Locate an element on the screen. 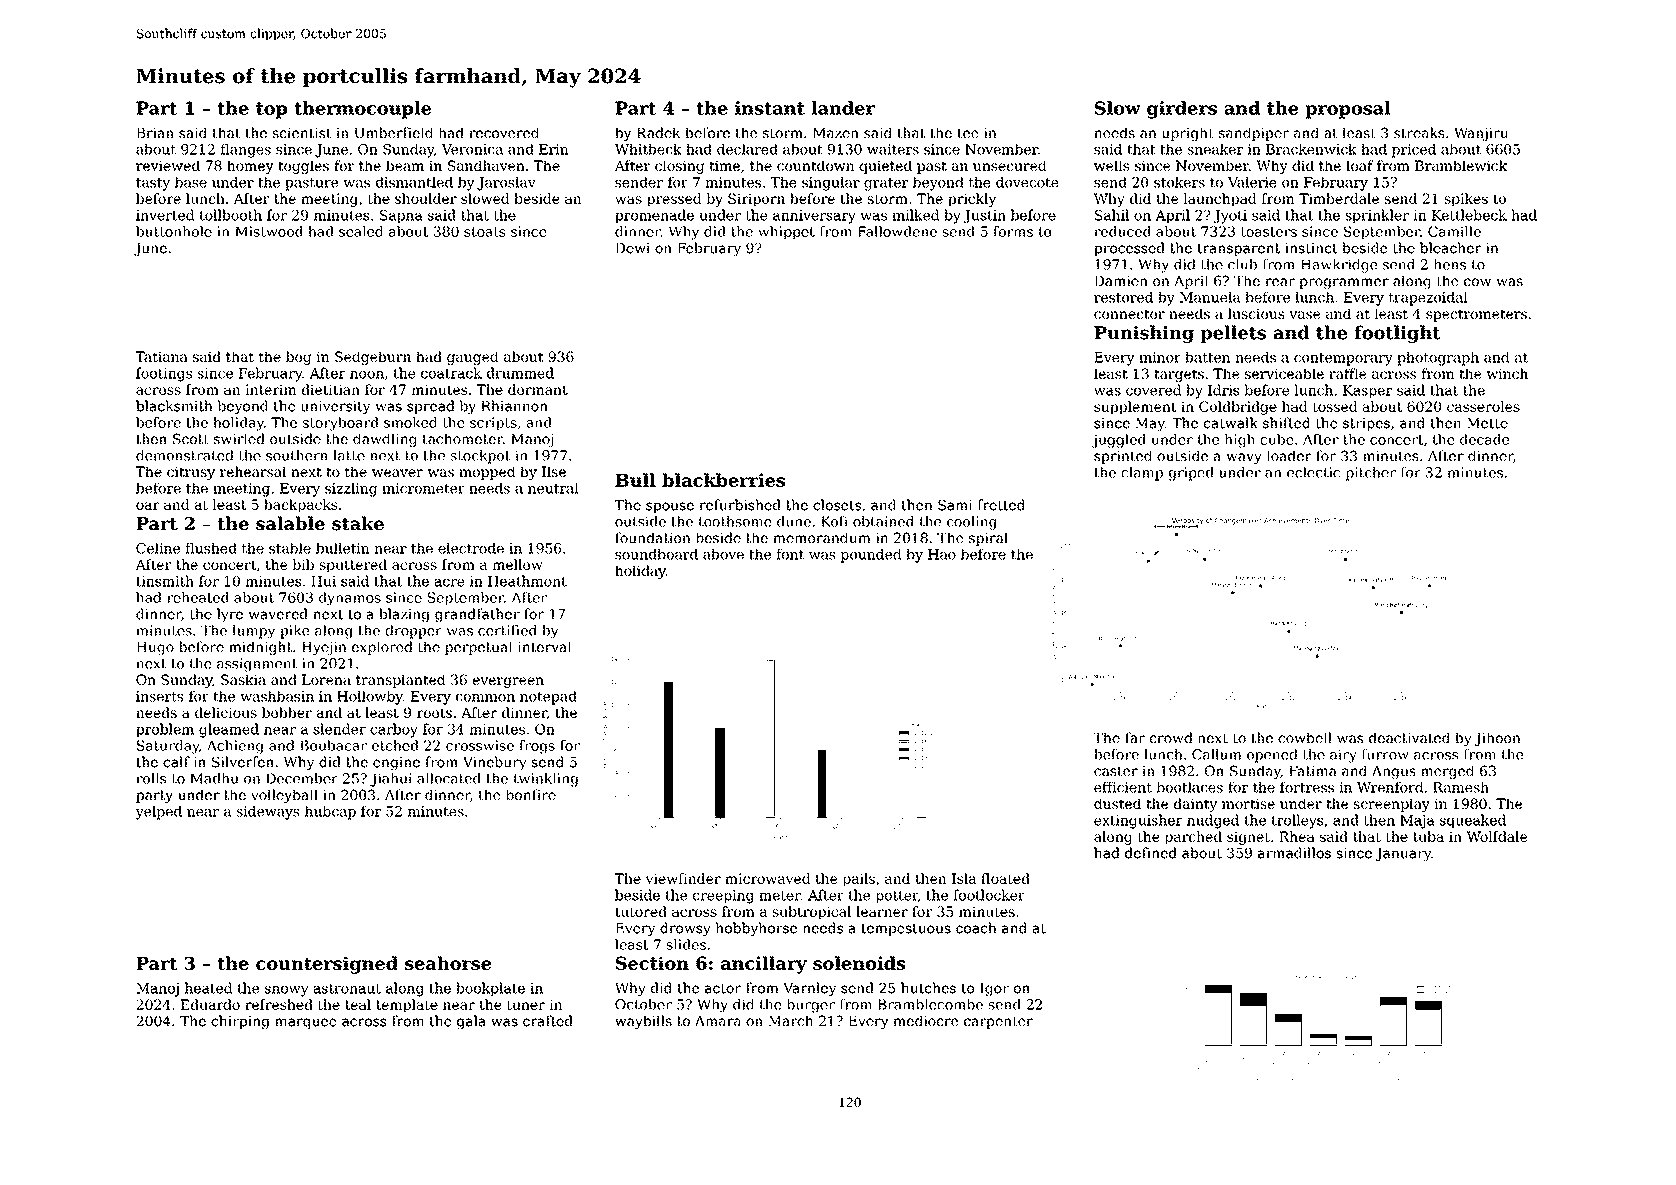 The width and height of the screenshot is (1676, 1185). microwaved is located at coordinates (768, 878).
